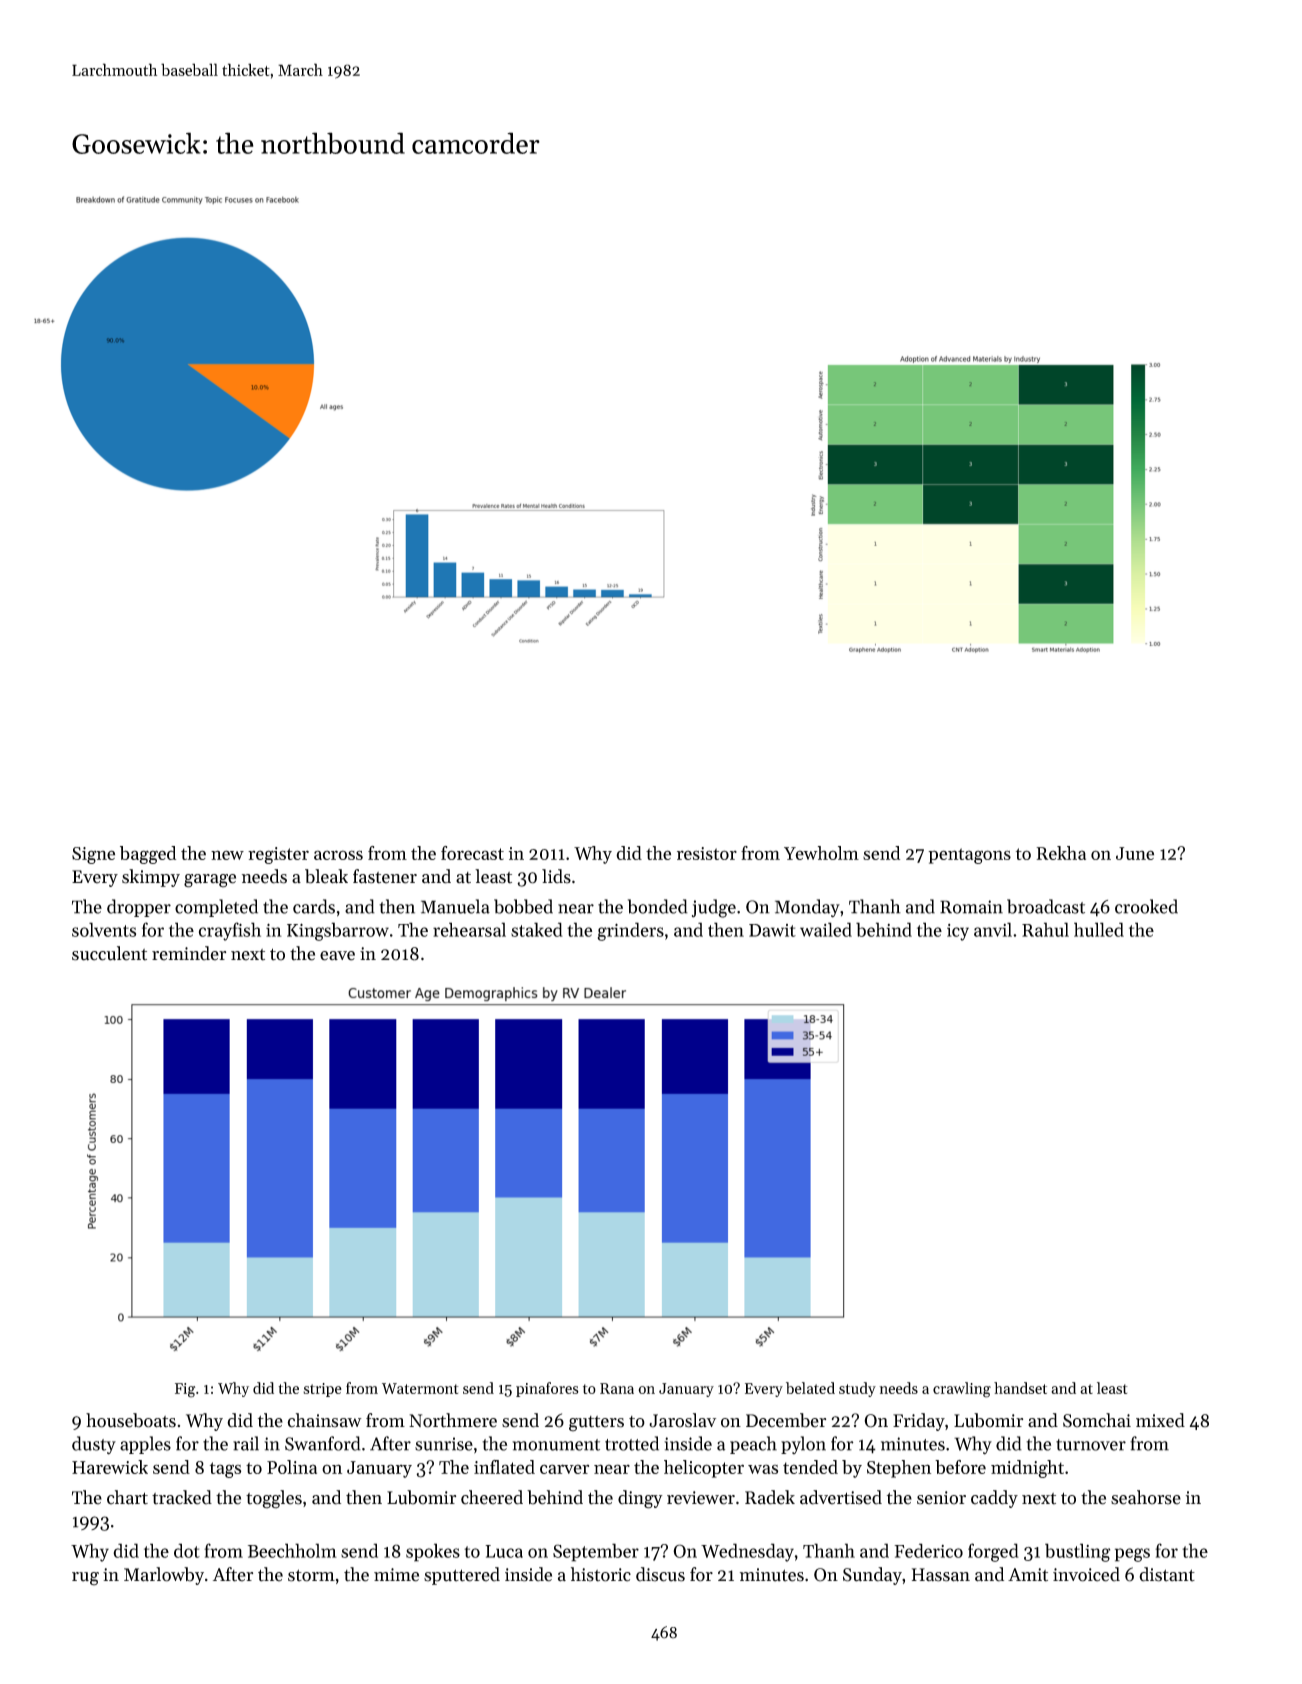  What do you see at coordinates (139, 908) in the screenshot?
I see `dropper` at bounding box center [139, 908].
